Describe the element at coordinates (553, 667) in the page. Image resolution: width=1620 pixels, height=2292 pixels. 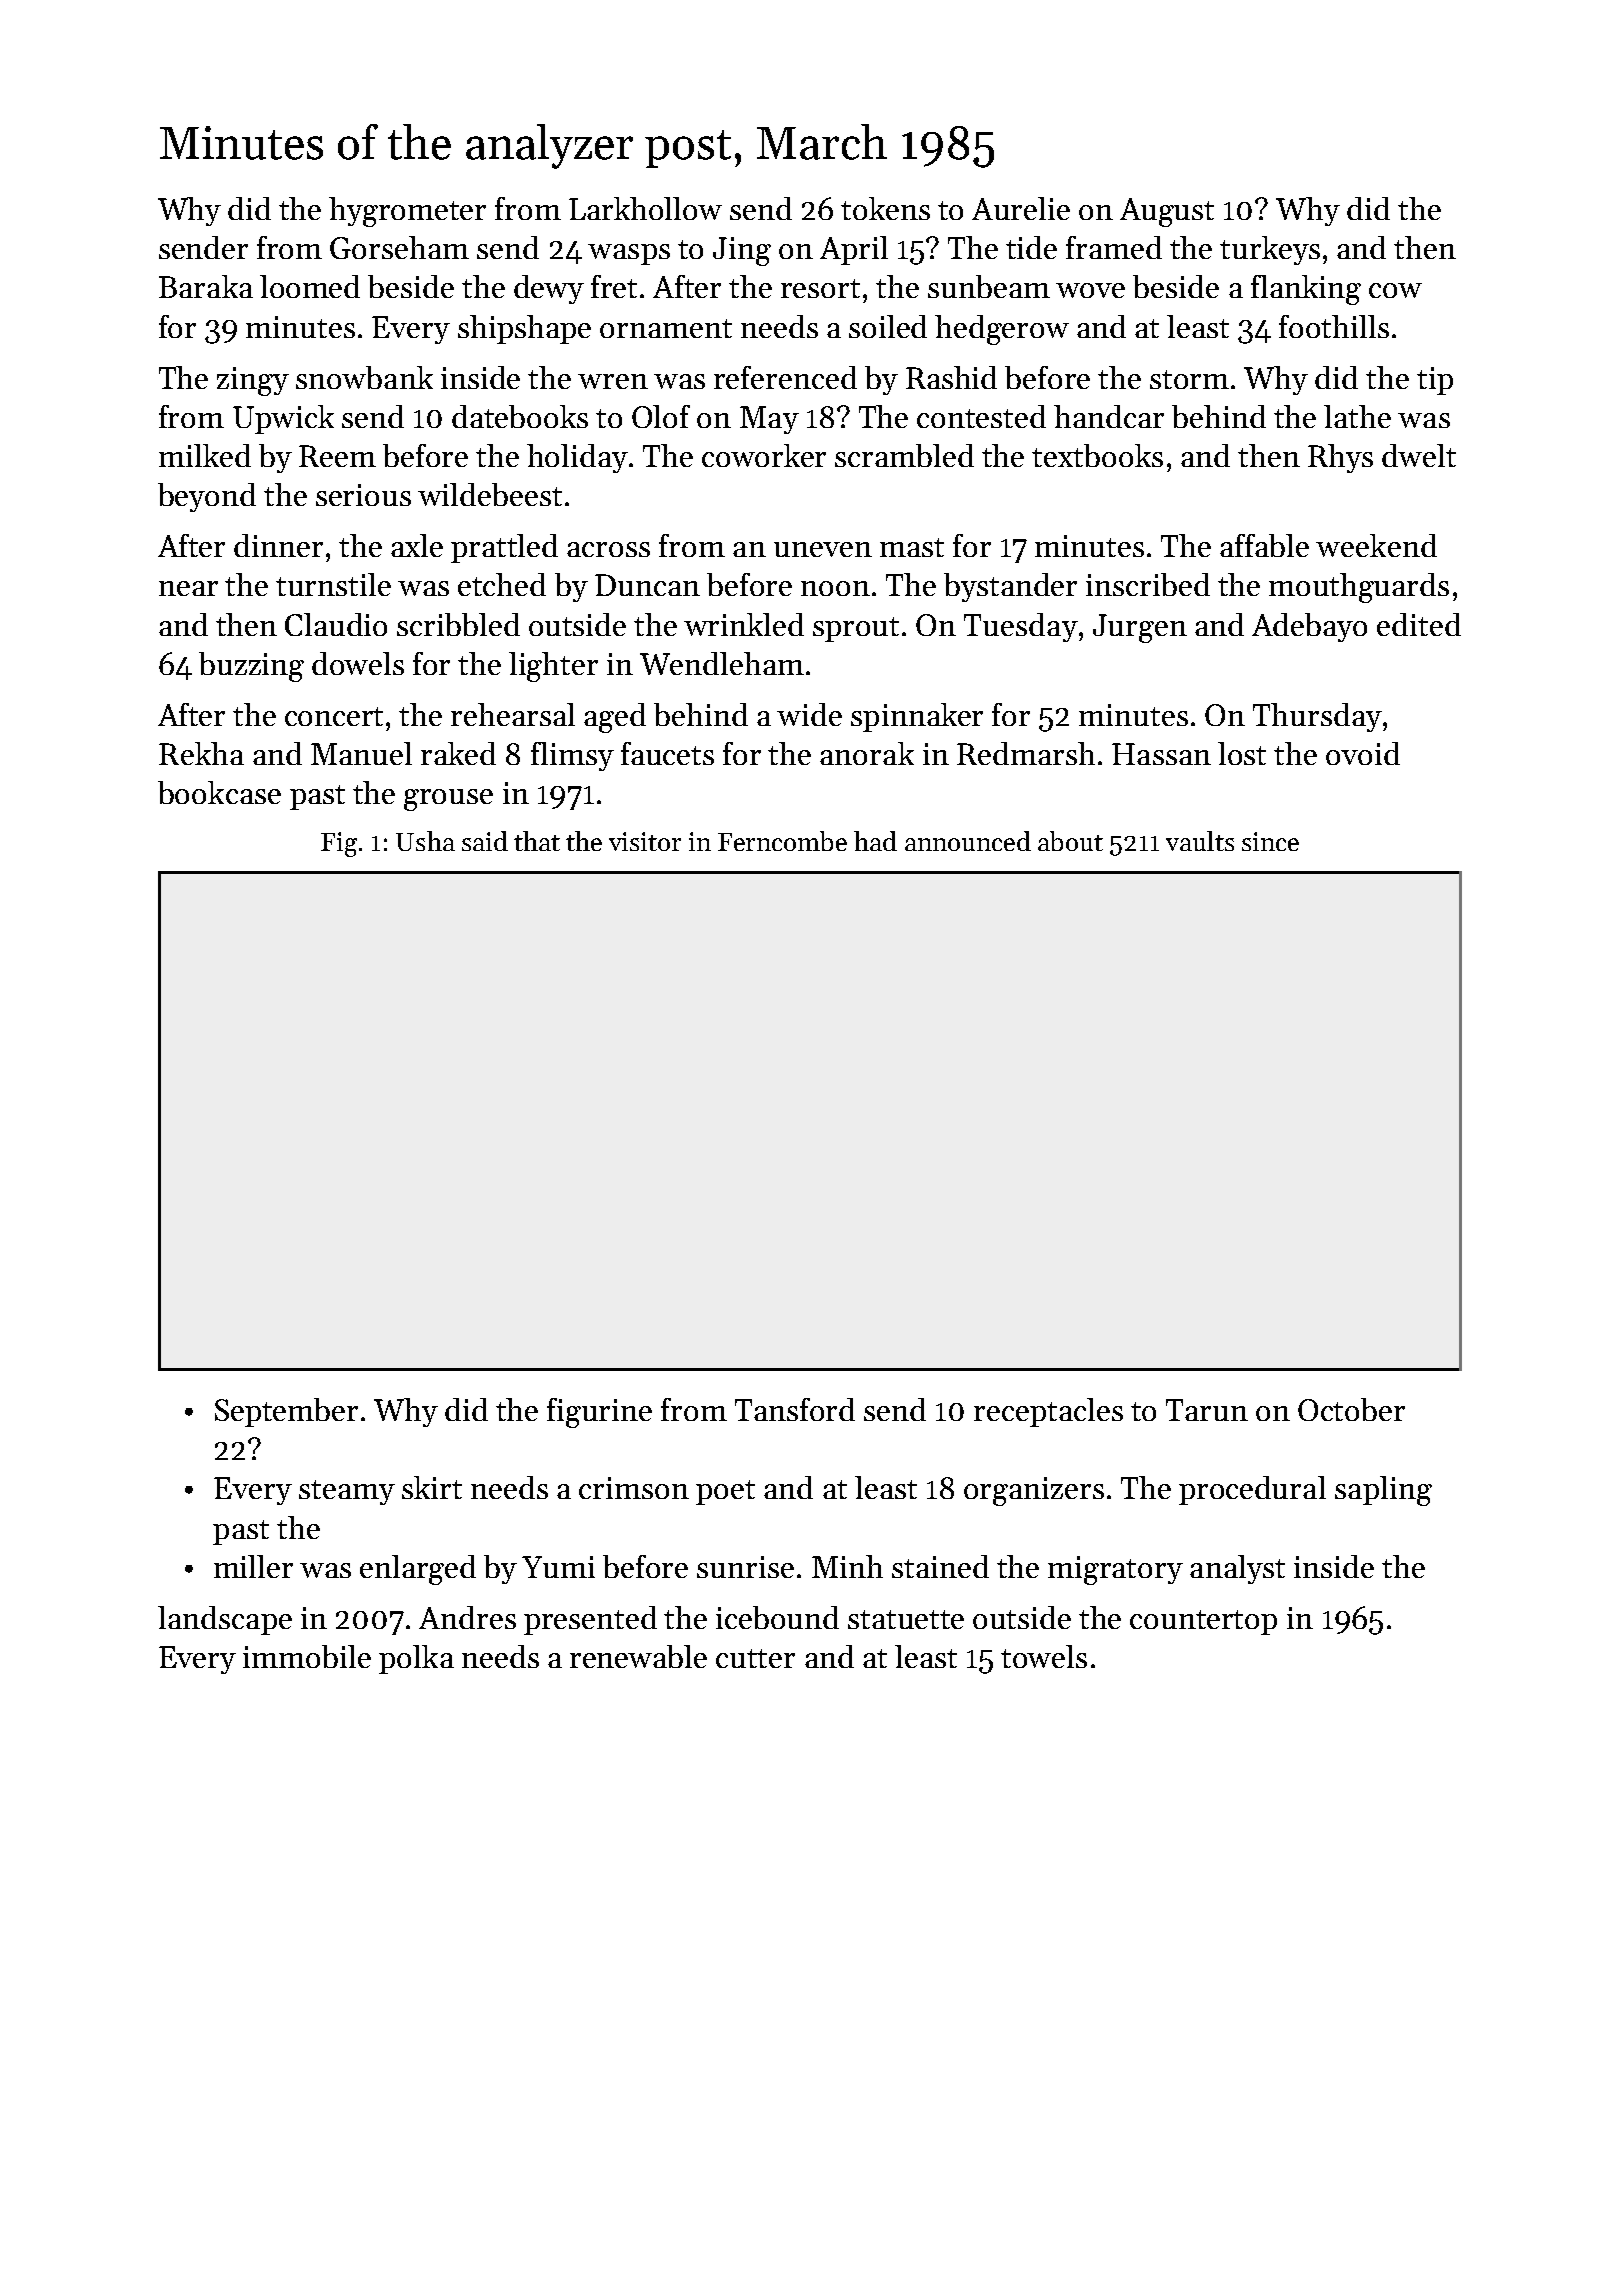
I see `lighter` at that location.
